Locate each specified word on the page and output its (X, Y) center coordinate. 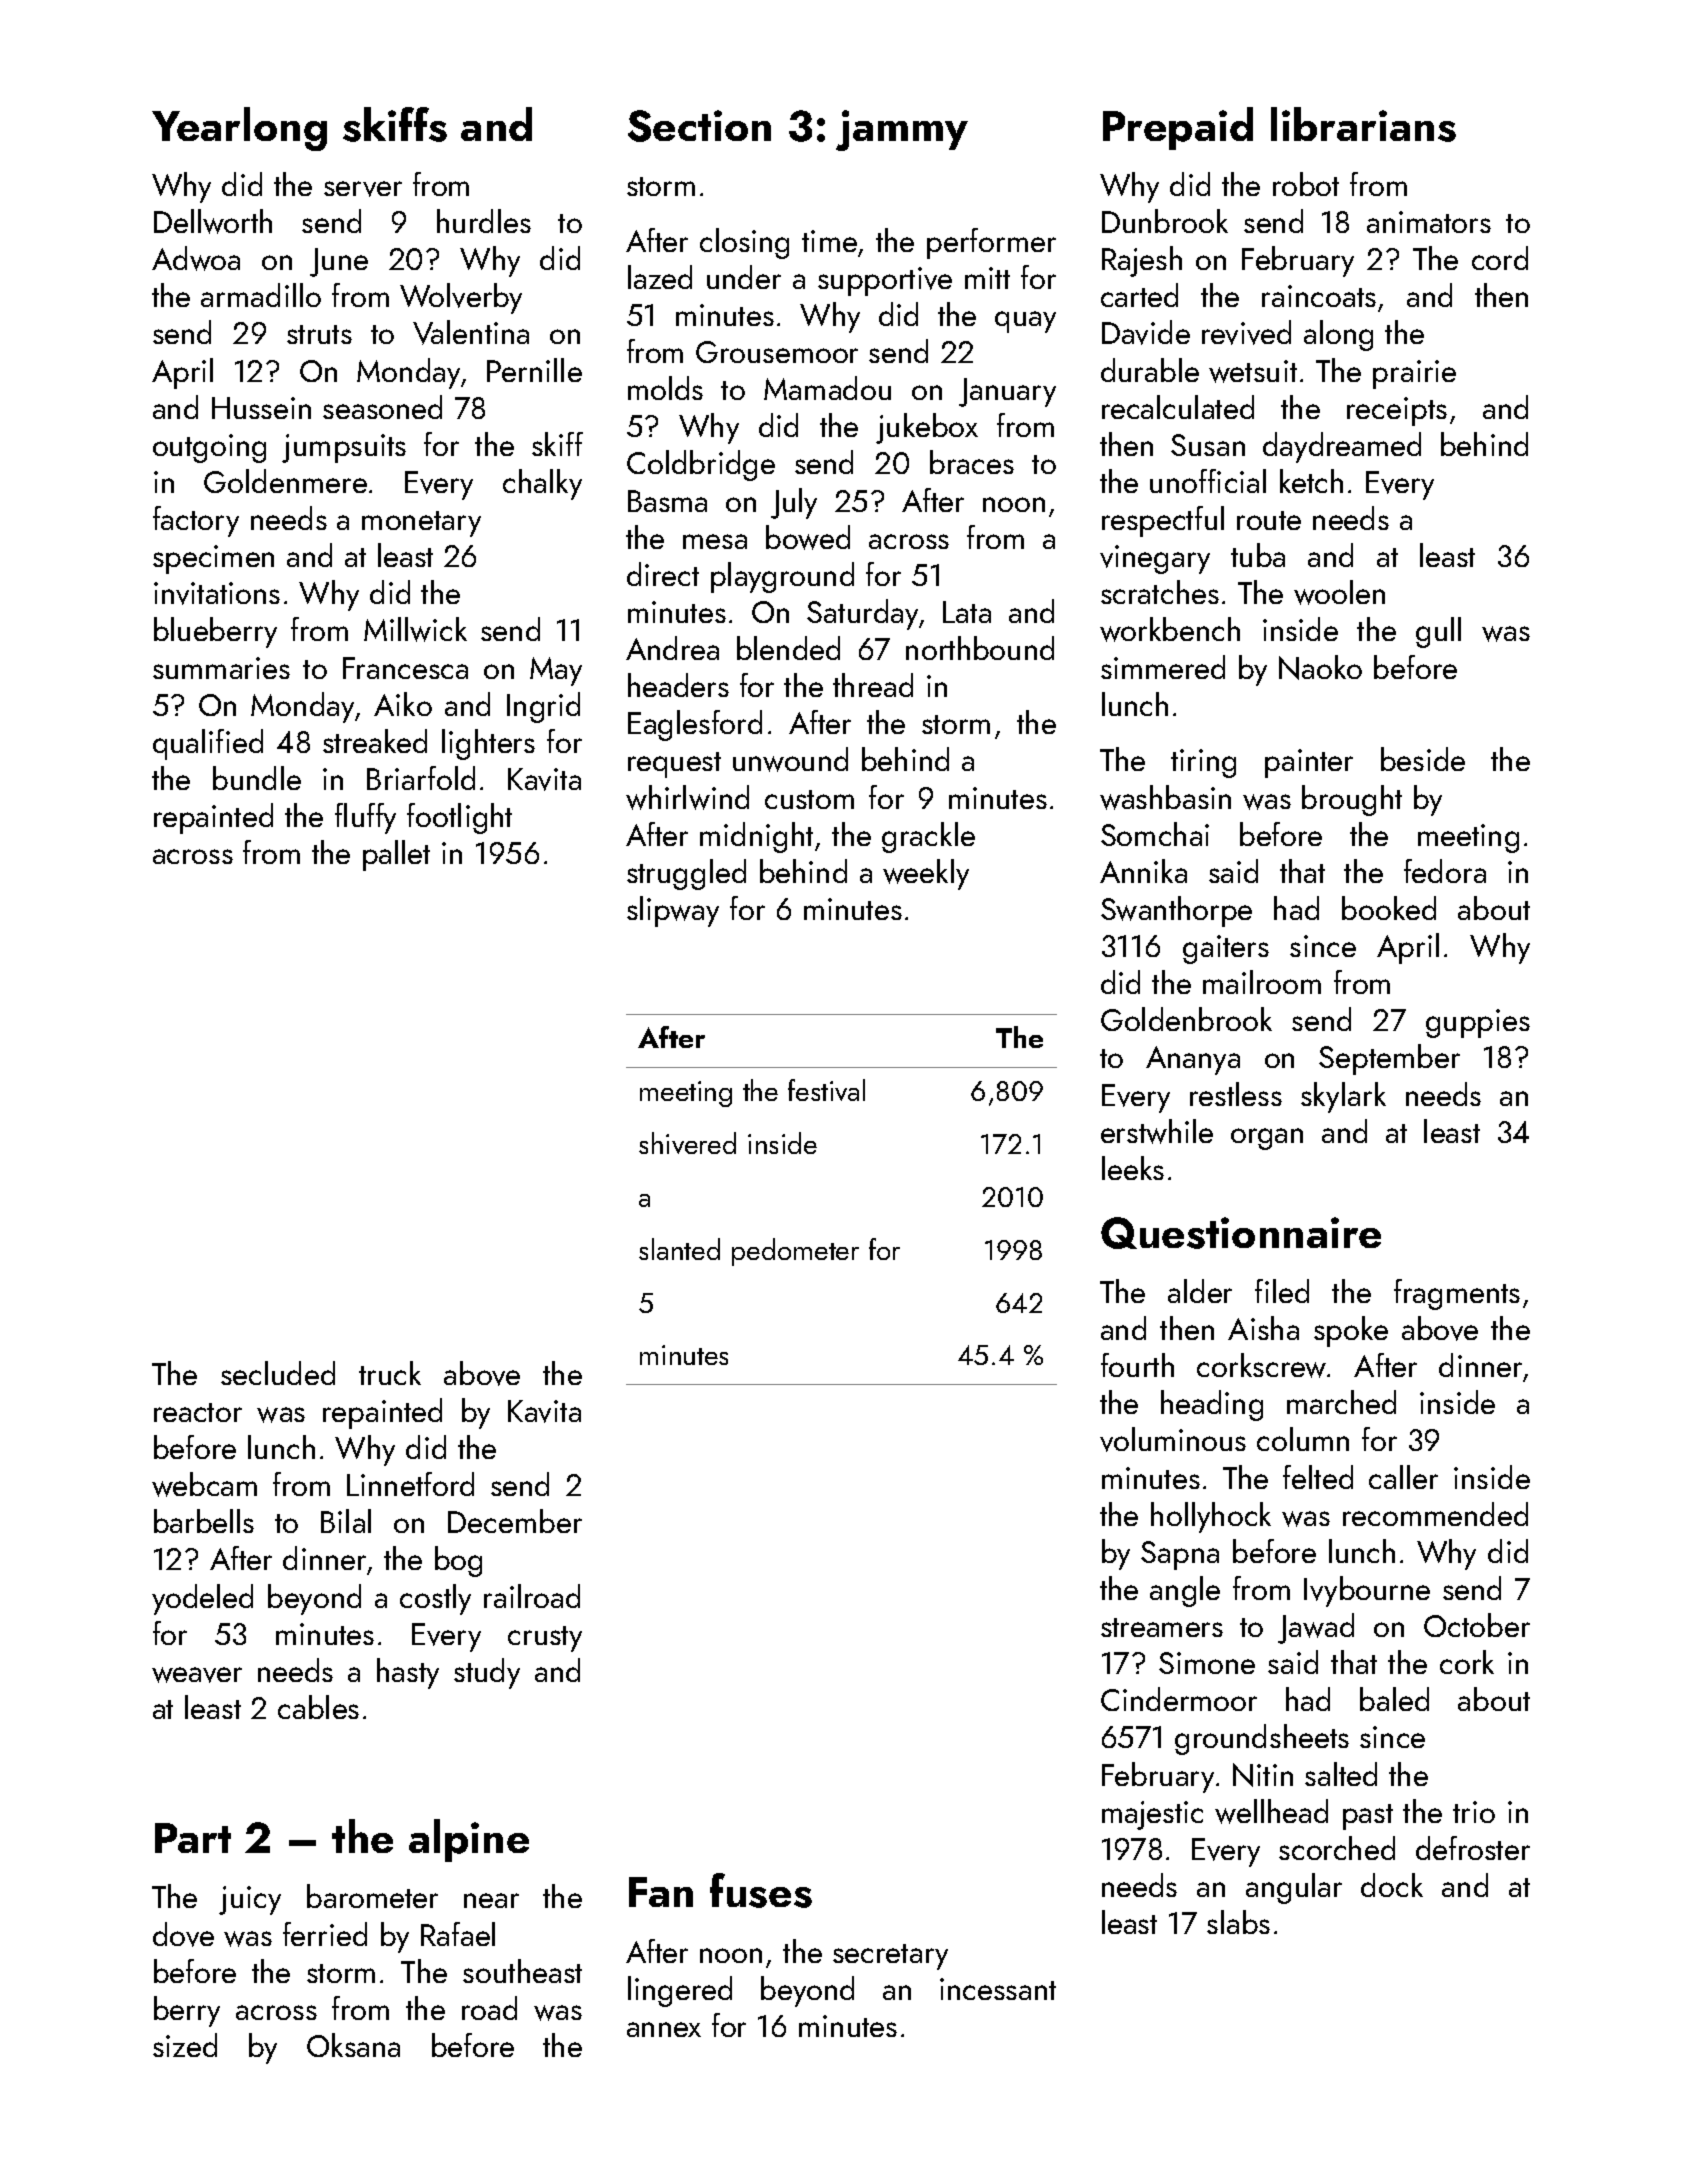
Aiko (403, 704)
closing (744, 243)
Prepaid (1178, 128)
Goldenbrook (1186, 1019)
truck (390, 1373)
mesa (715, 541)
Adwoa (196, 258)
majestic (1152, 1815)
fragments (1457, 1294)
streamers (1162, 1627)
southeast (522, 1971)
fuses (761, 1890)
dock (1392, 1885)
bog (458, 1561)
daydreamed (1342, 447)
